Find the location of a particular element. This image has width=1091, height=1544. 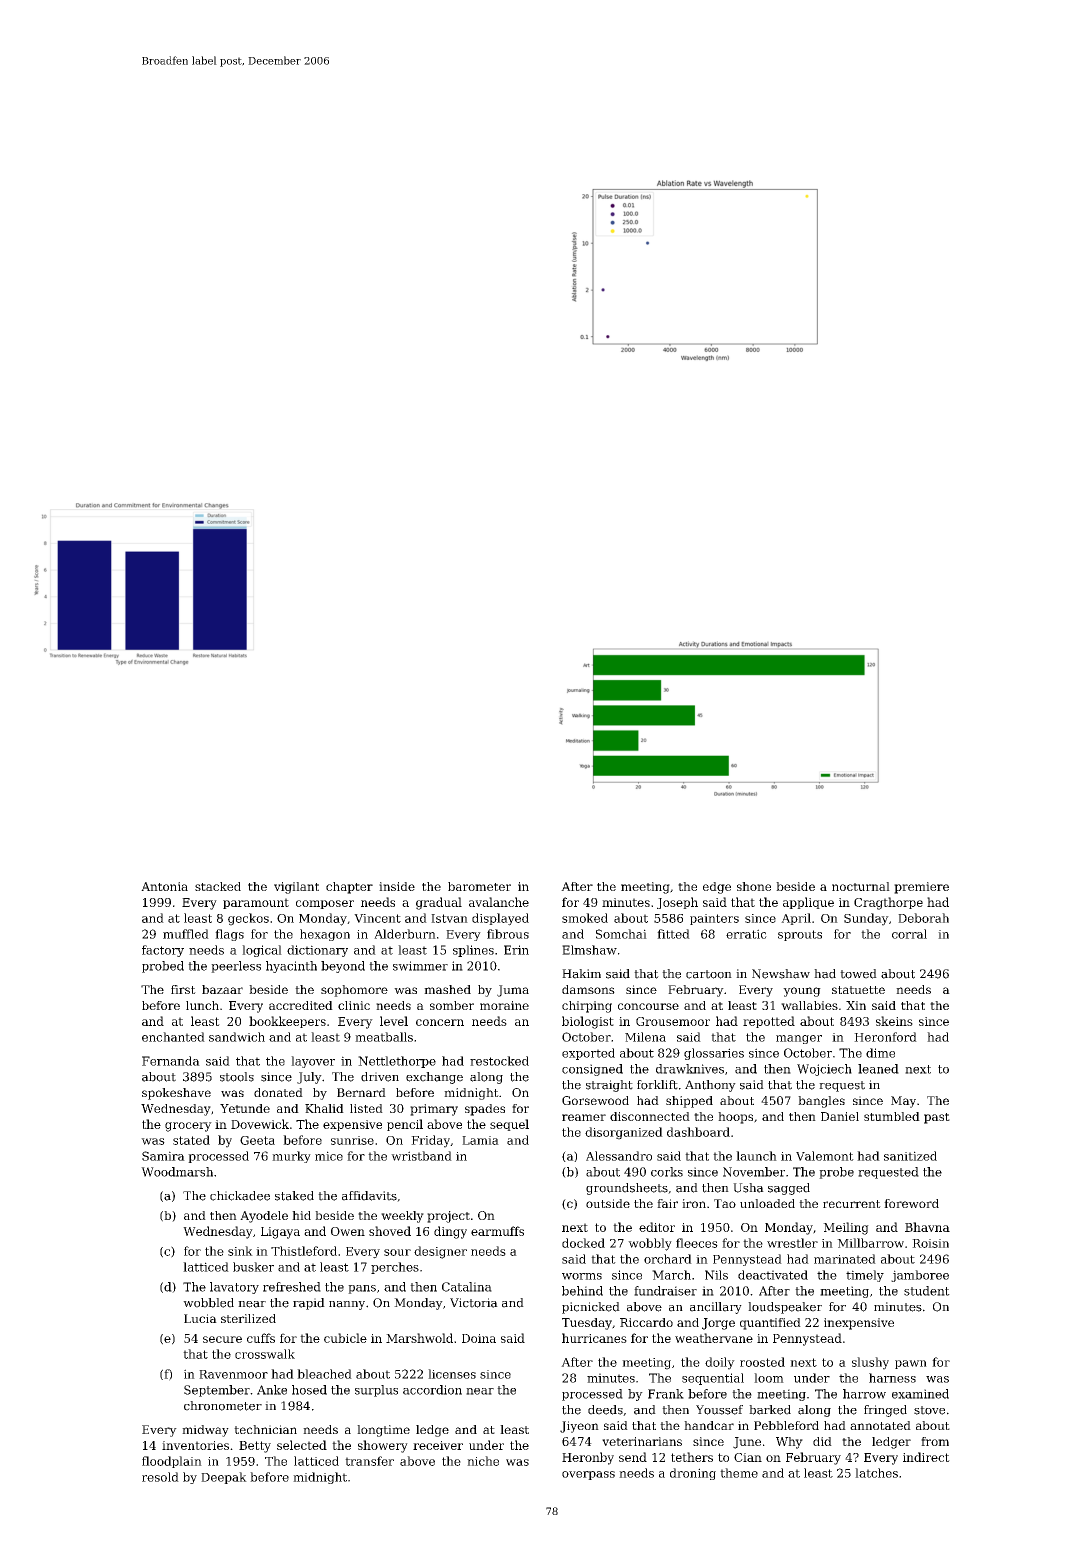

Hakim is located at coordinates (581, 974).
